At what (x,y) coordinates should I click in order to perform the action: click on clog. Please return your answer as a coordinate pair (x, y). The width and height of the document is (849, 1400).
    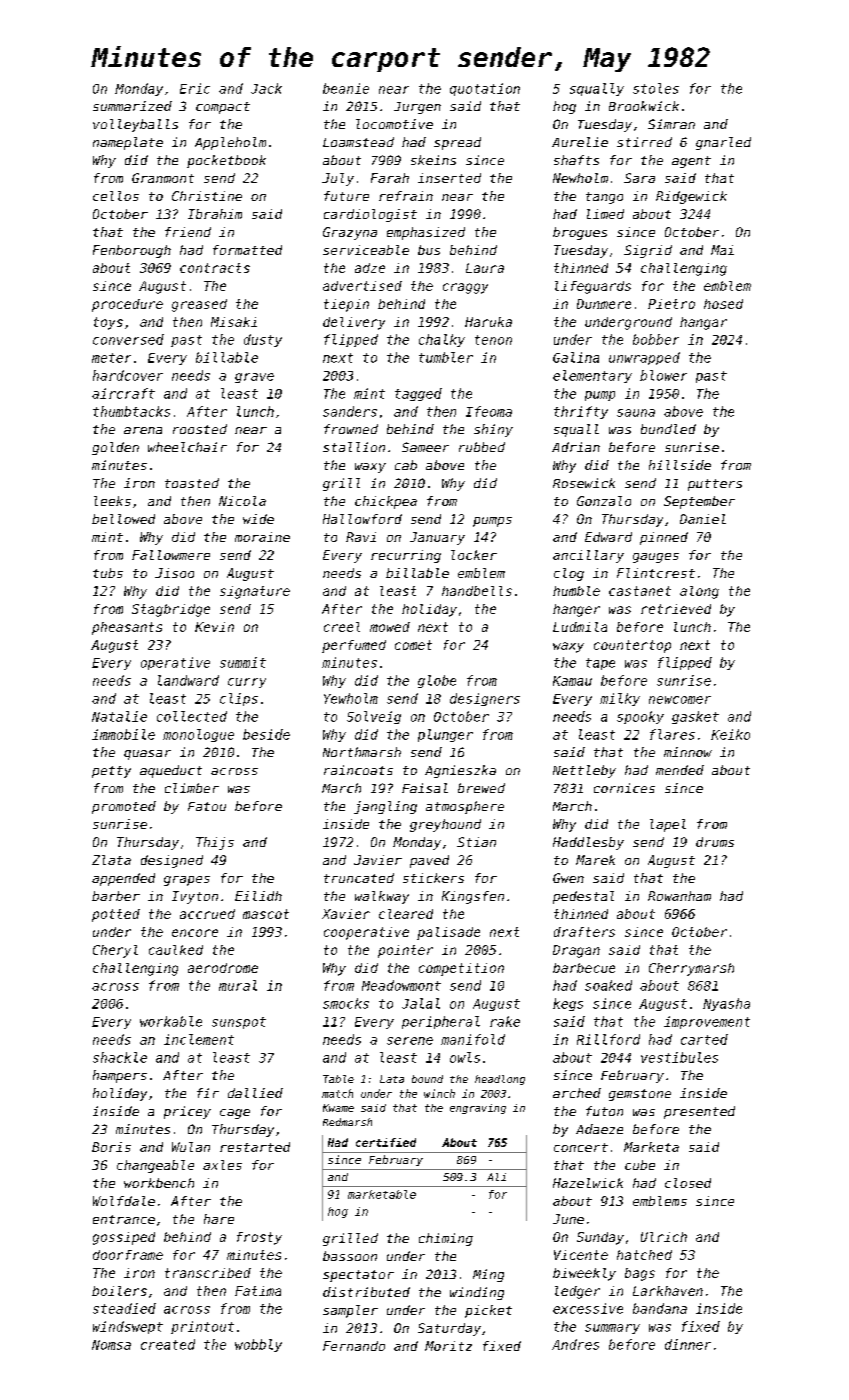
    Looking at the image, I should click on (569, 574).
